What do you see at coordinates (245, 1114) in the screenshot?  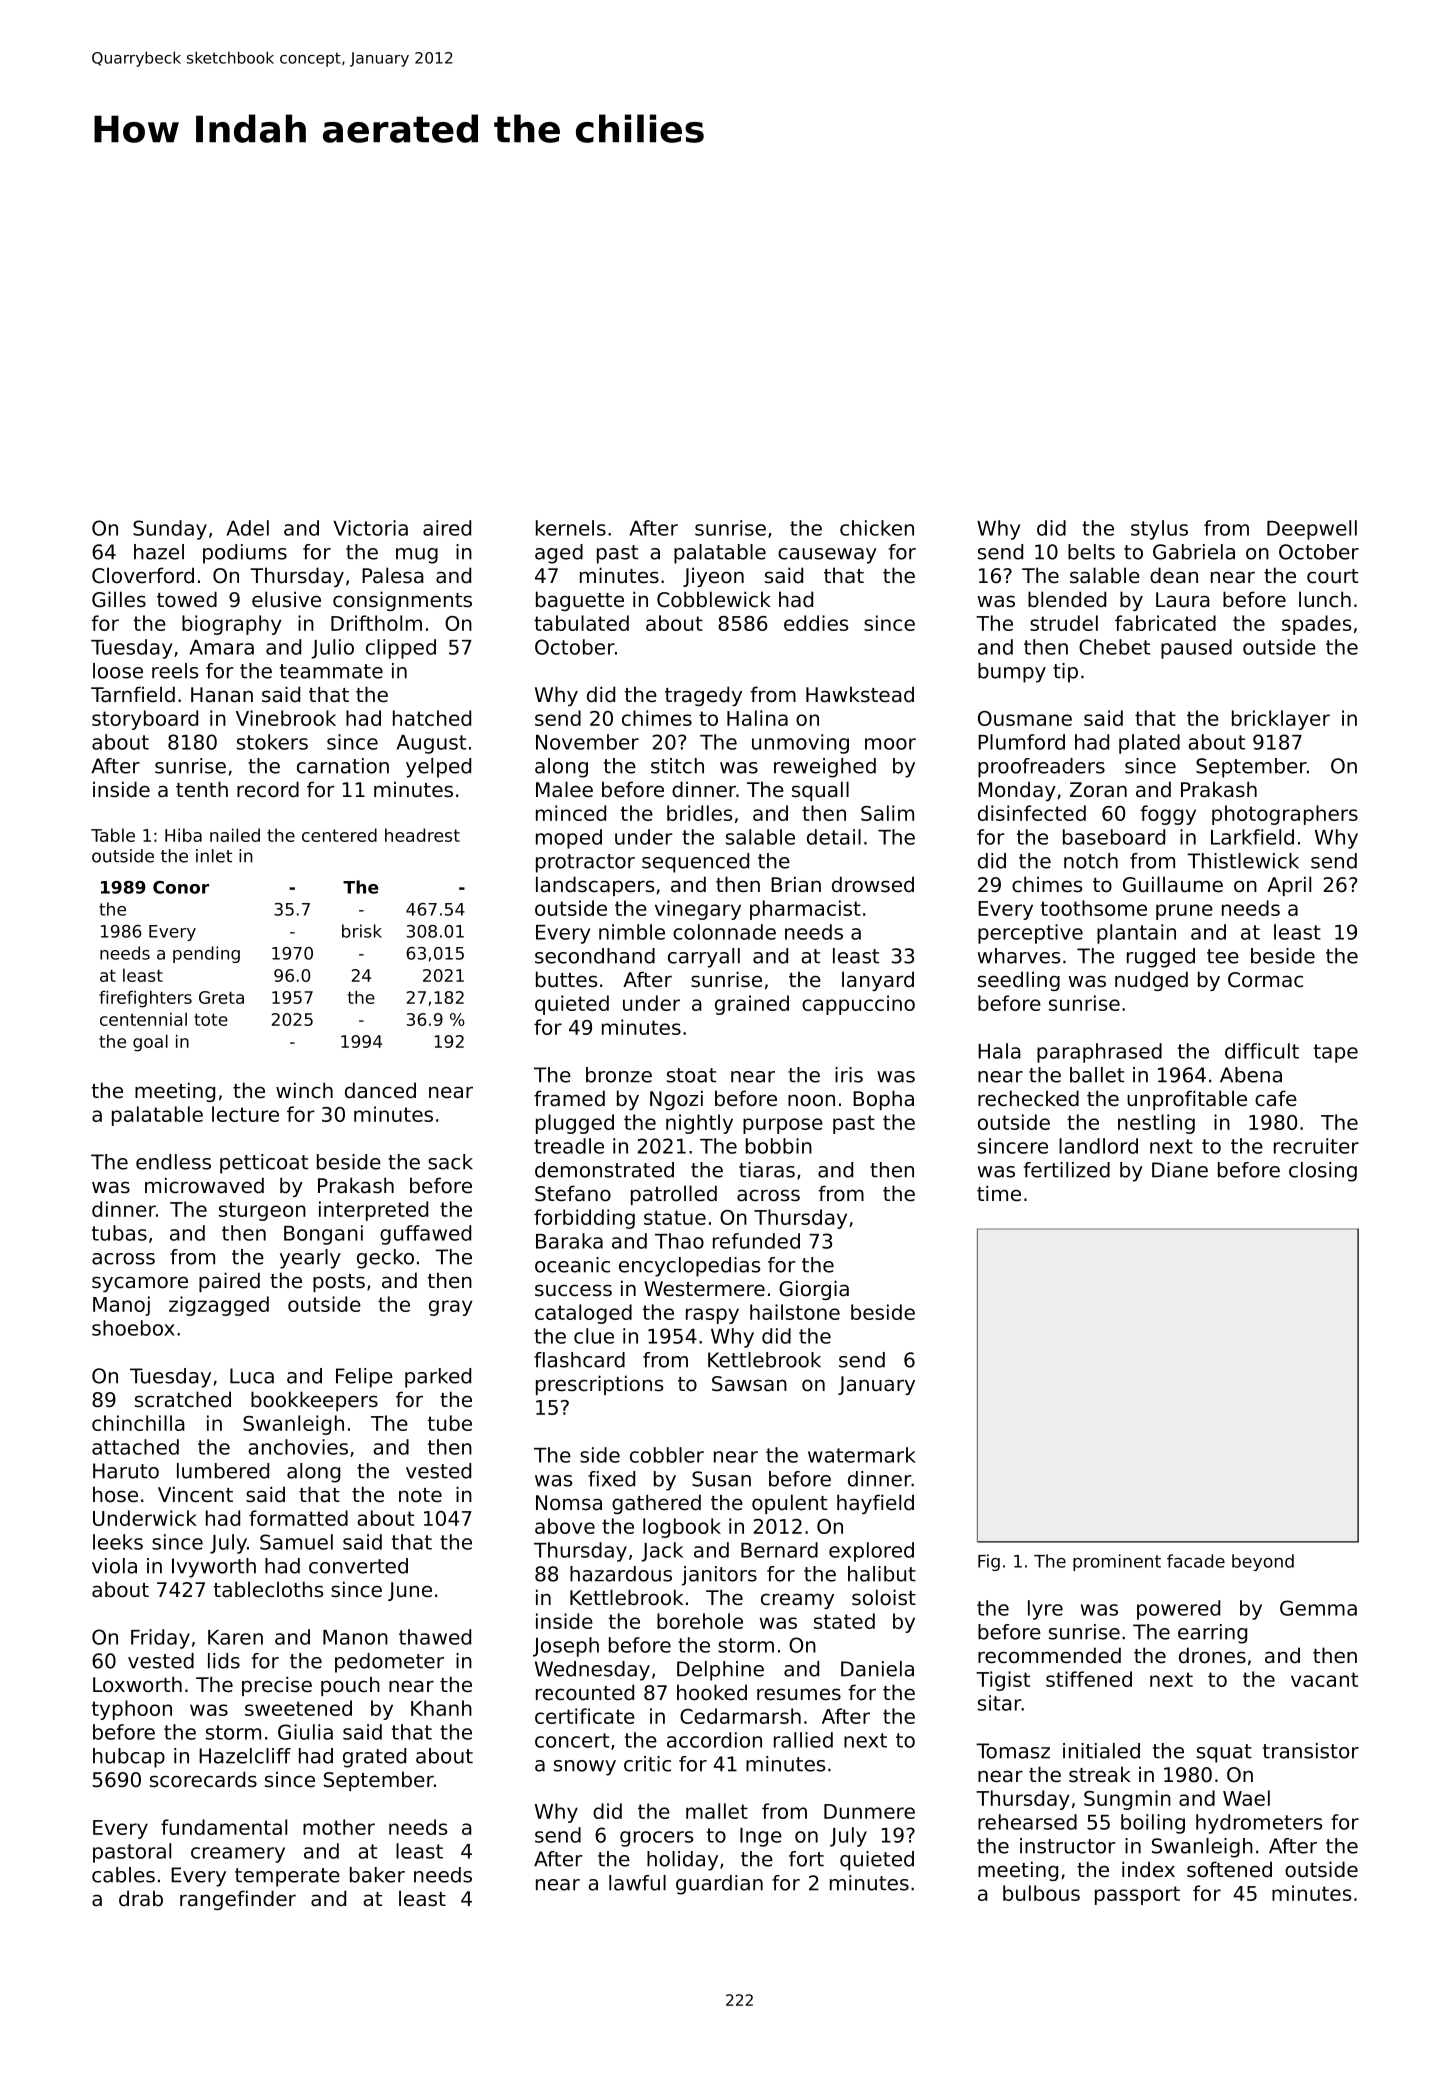 I see `lecture` at bounding box center [245, 1114].
